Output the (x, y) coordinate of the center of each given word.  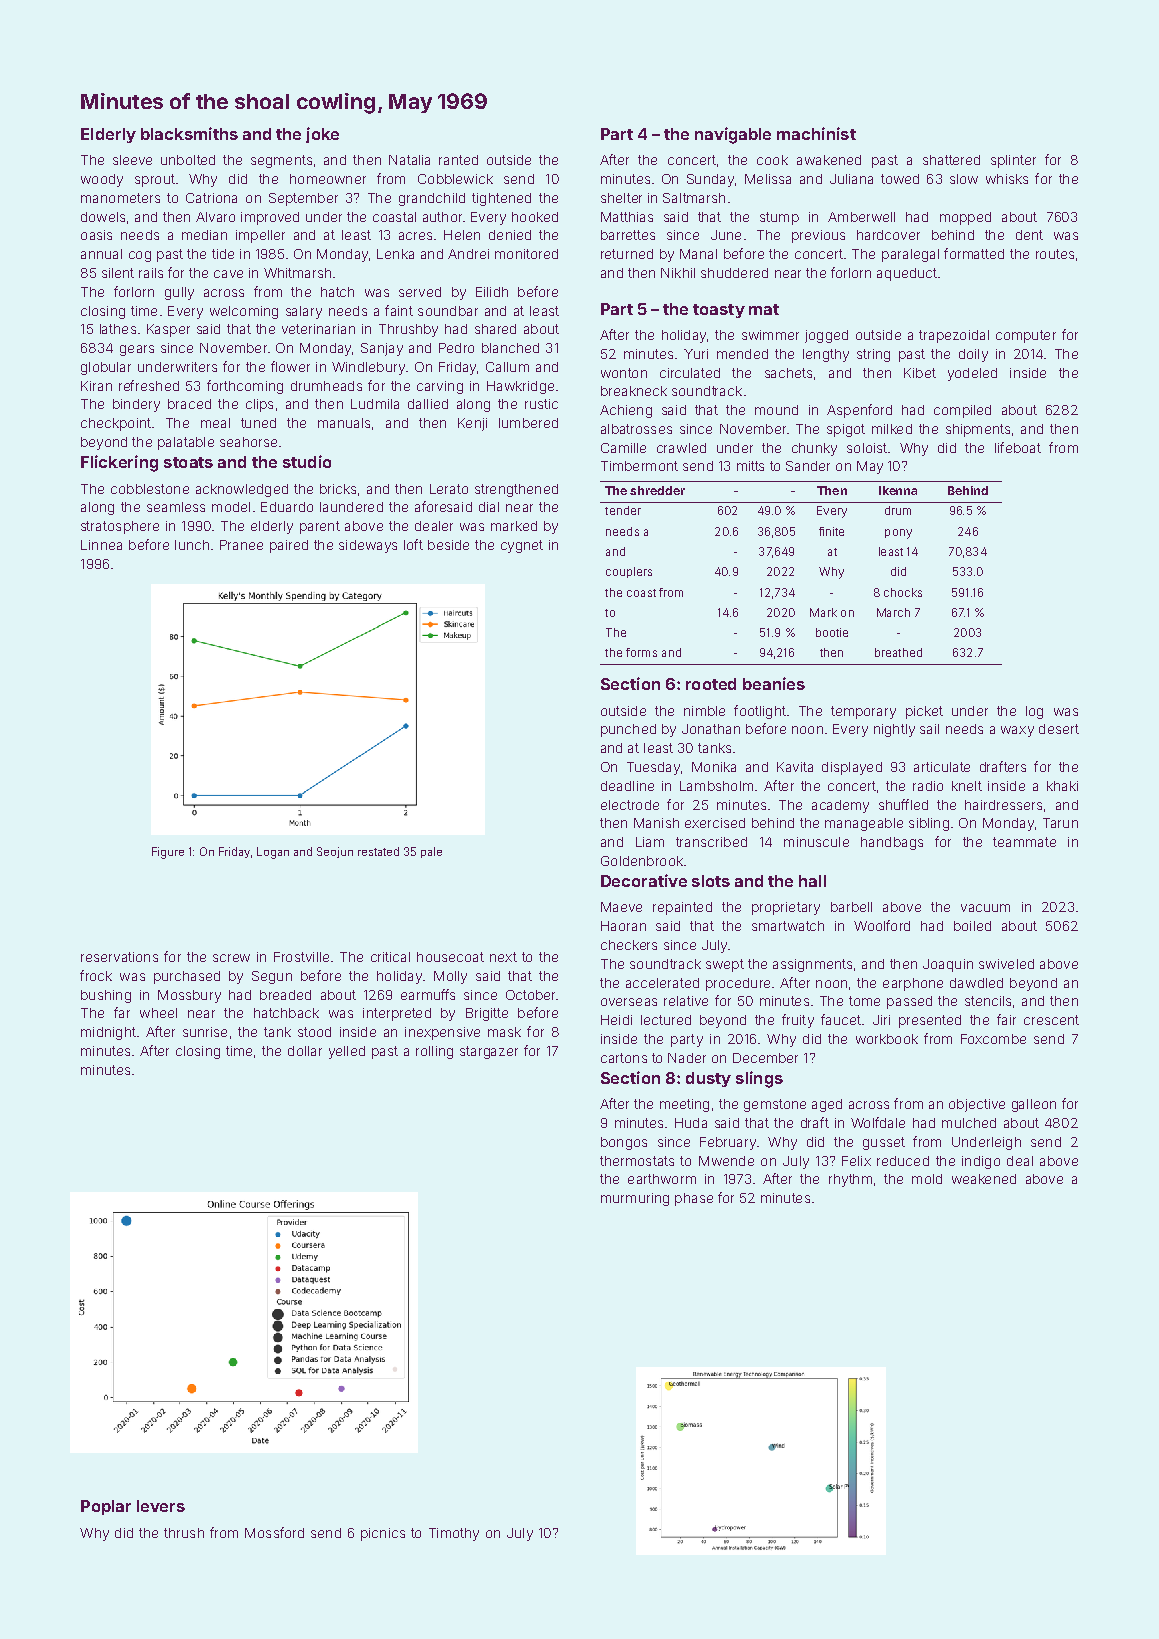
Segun (272, 977)
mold (927, 1179)
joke (322, 135)
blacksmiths (189, 133)
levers (161, 1506)
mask (504, 1032)
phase (694, 1199)
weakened (984, 1179)
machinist (816, 133)
